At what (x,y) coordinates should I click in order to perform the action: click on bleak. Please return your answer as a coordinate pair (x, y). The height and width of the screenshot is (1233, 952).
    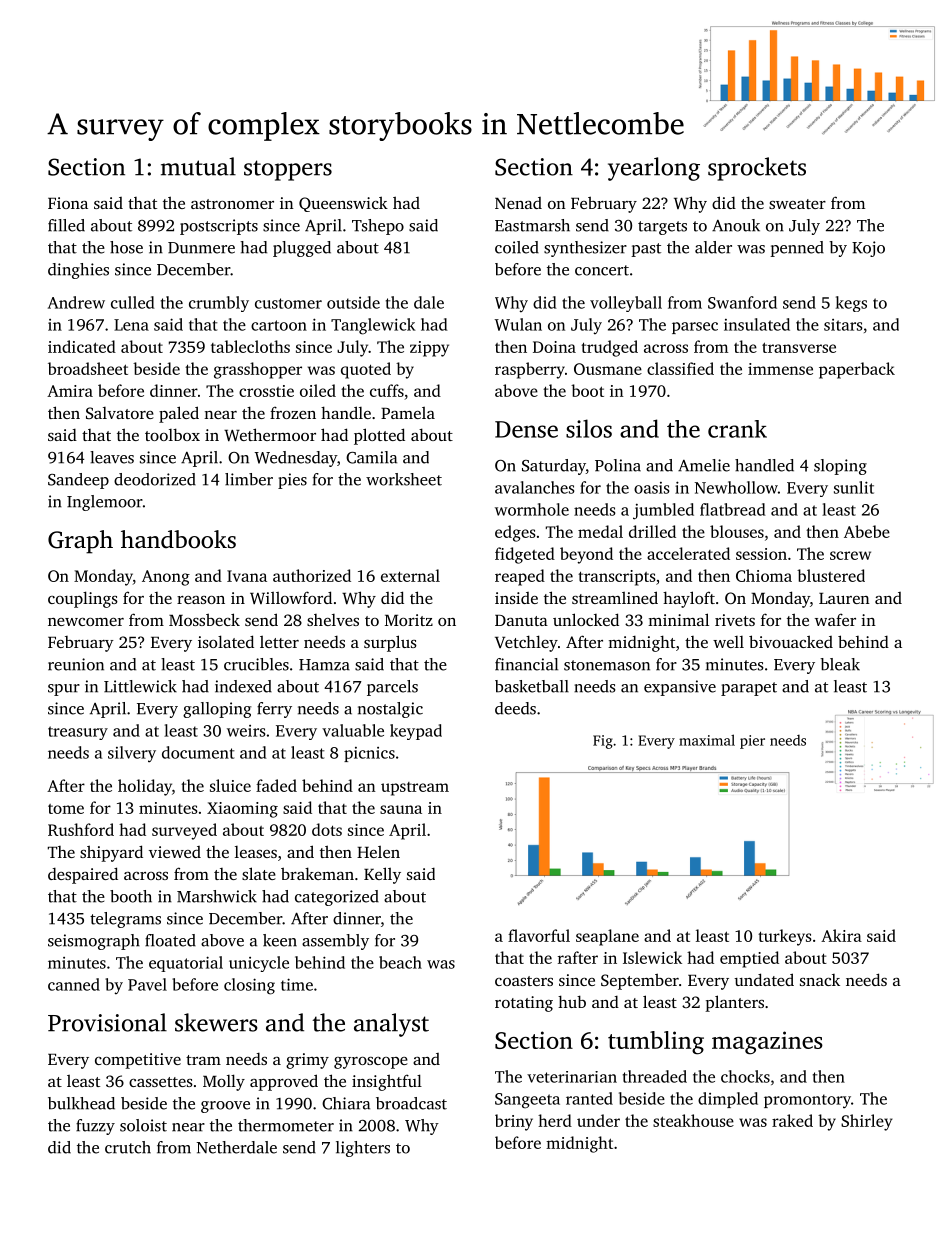
    Looking at the image, I should click on (840, 664).
